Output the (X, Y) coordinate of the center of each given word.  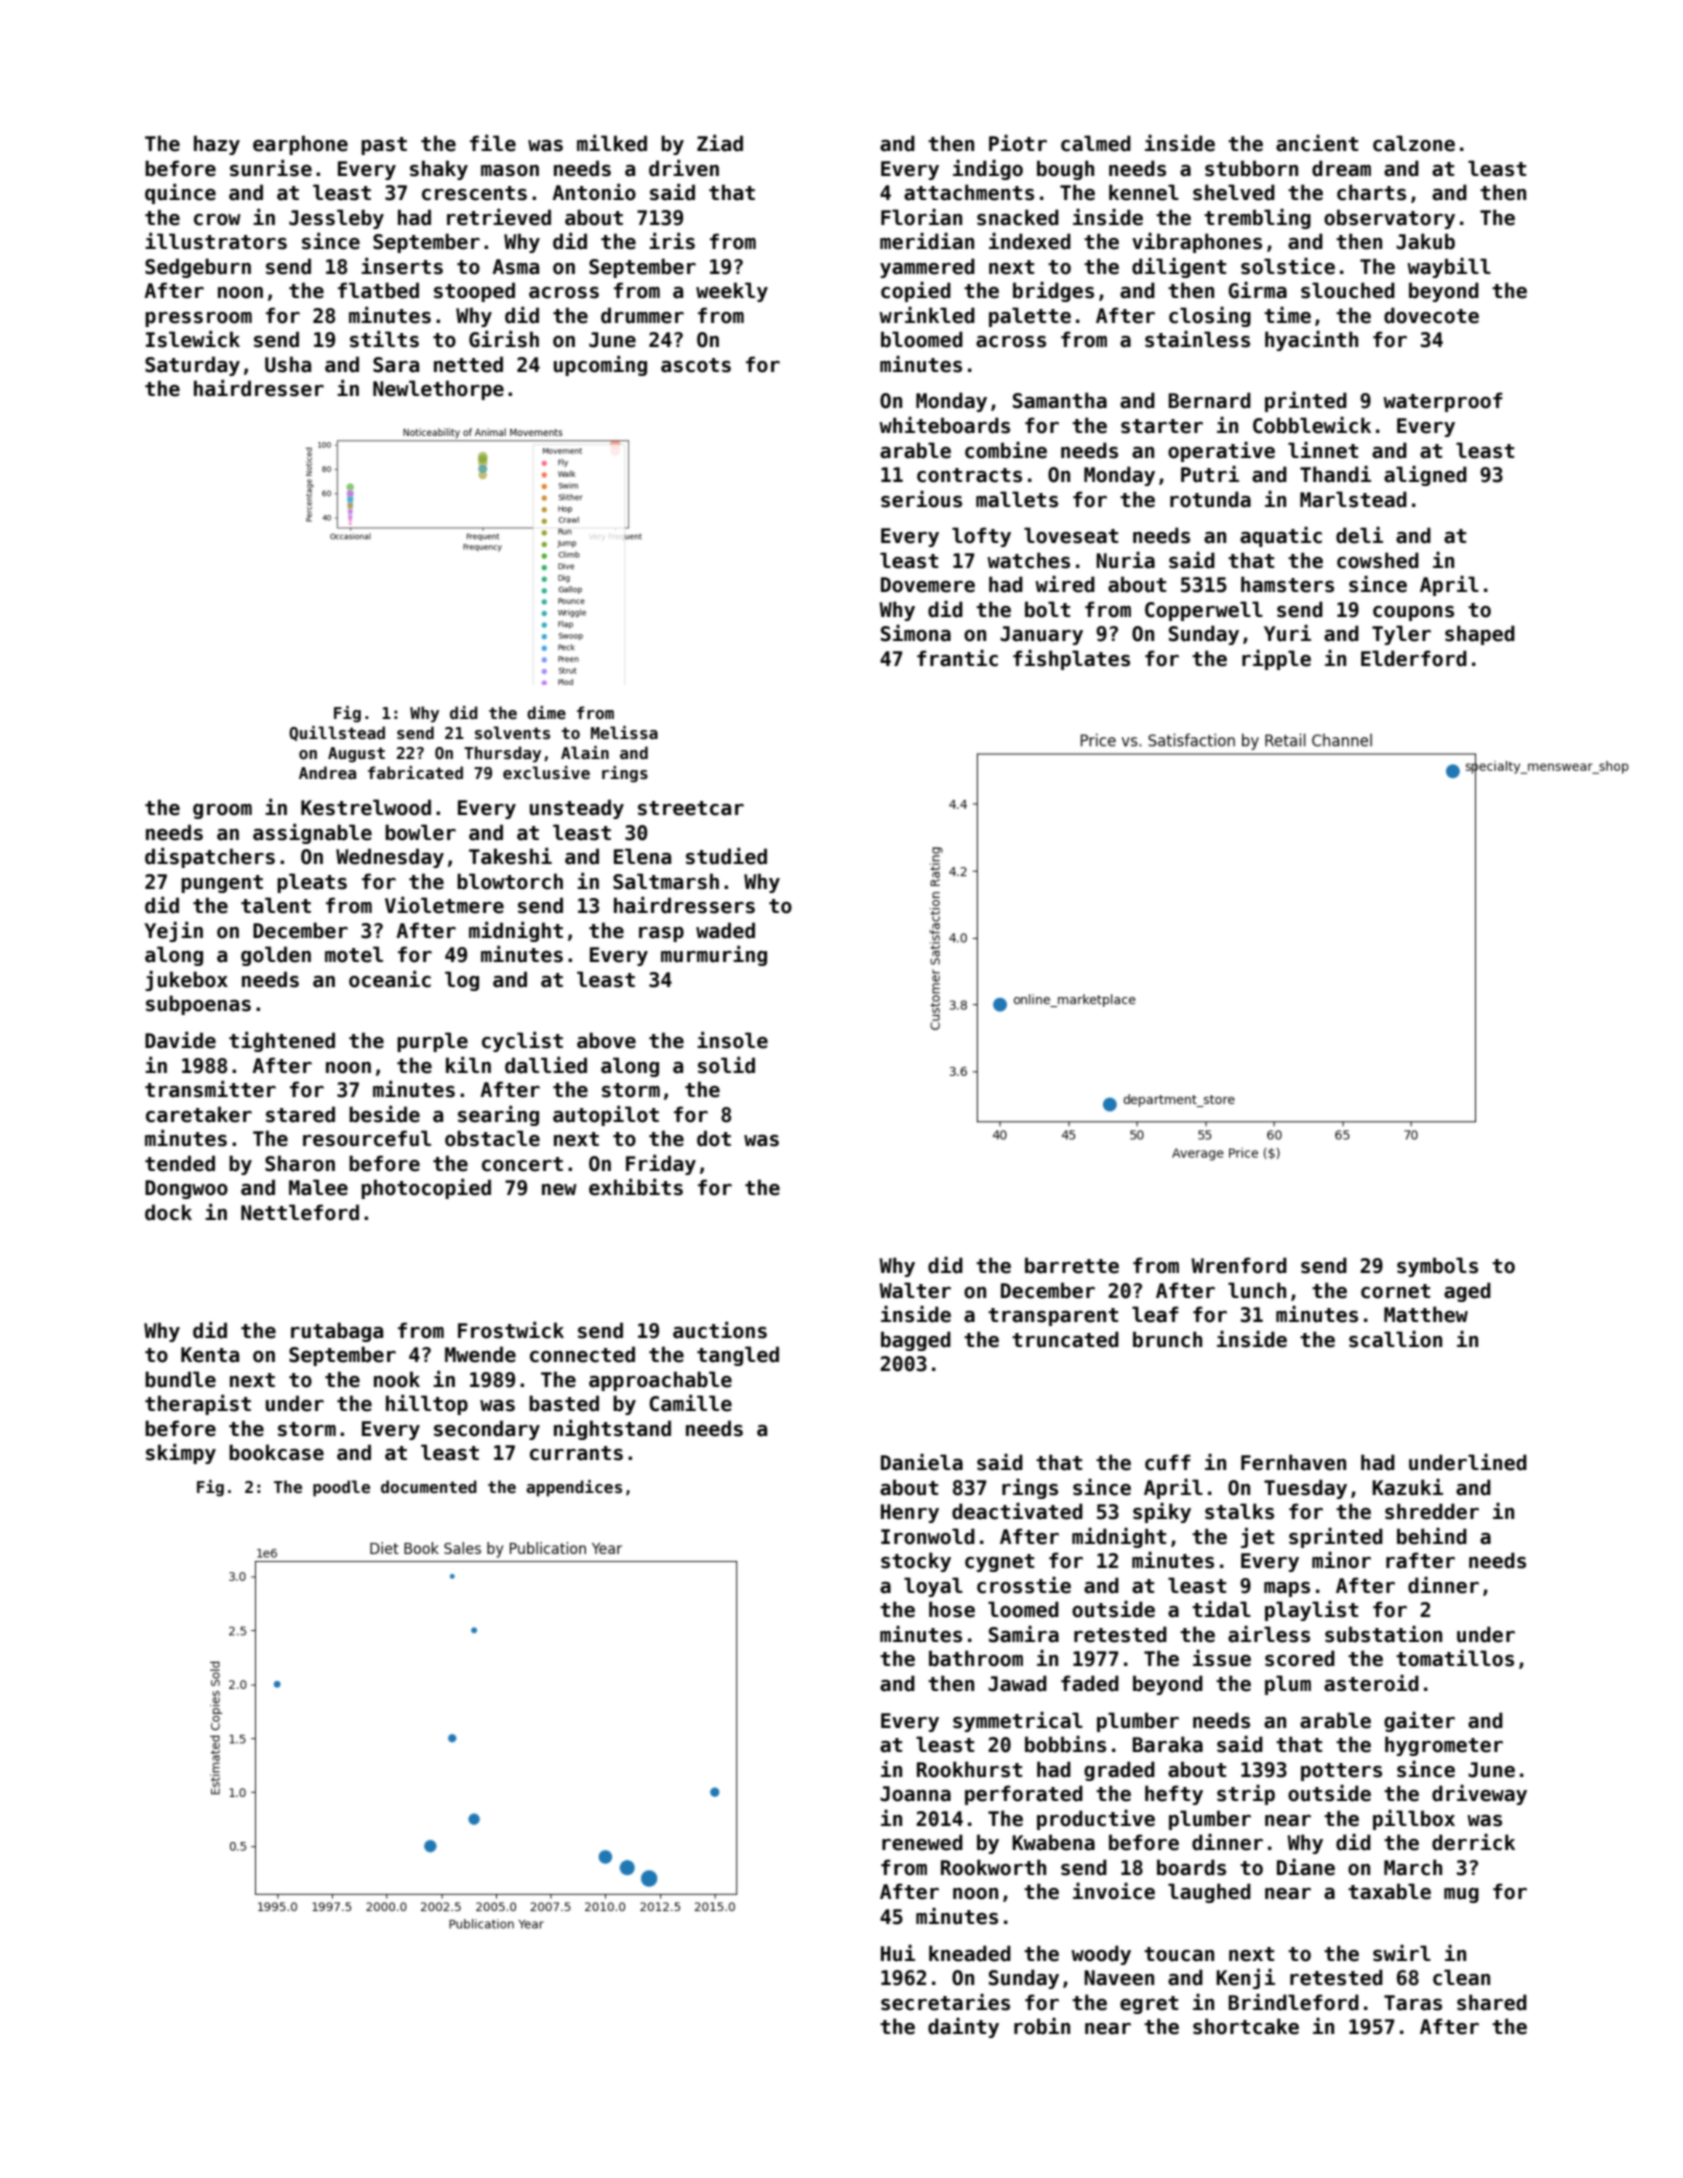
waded (725, 930)
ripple (1276, 660)
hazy (217, 145)
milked (612, 143)
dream (1341, 168)
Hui (898, 1953)
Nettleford (300, 1212)
